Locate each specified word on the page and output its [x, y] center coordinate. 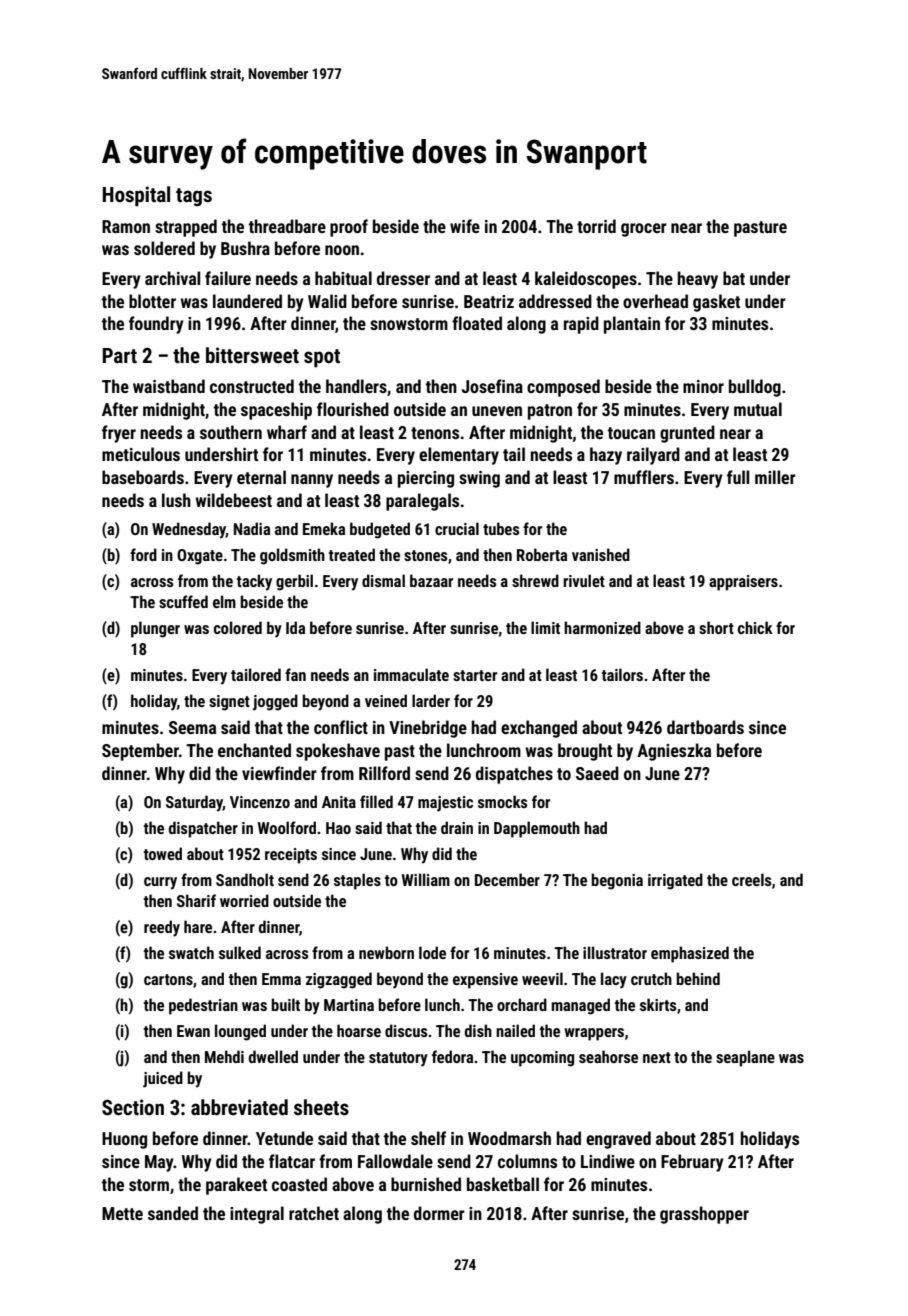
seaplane [745, 1058]
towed [163, 853]
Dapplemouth [537, 829]
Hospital [136, 196]
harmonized [602, 627]
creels [752, 879]
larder [431, 700]
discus [406, 1030]
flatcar [292, 1161]
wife [465, 226]
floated [477, 323]
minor [703, 386]
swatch [191, 952]
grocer [644, 230]
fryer [119, 434]
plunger [155, 629]
